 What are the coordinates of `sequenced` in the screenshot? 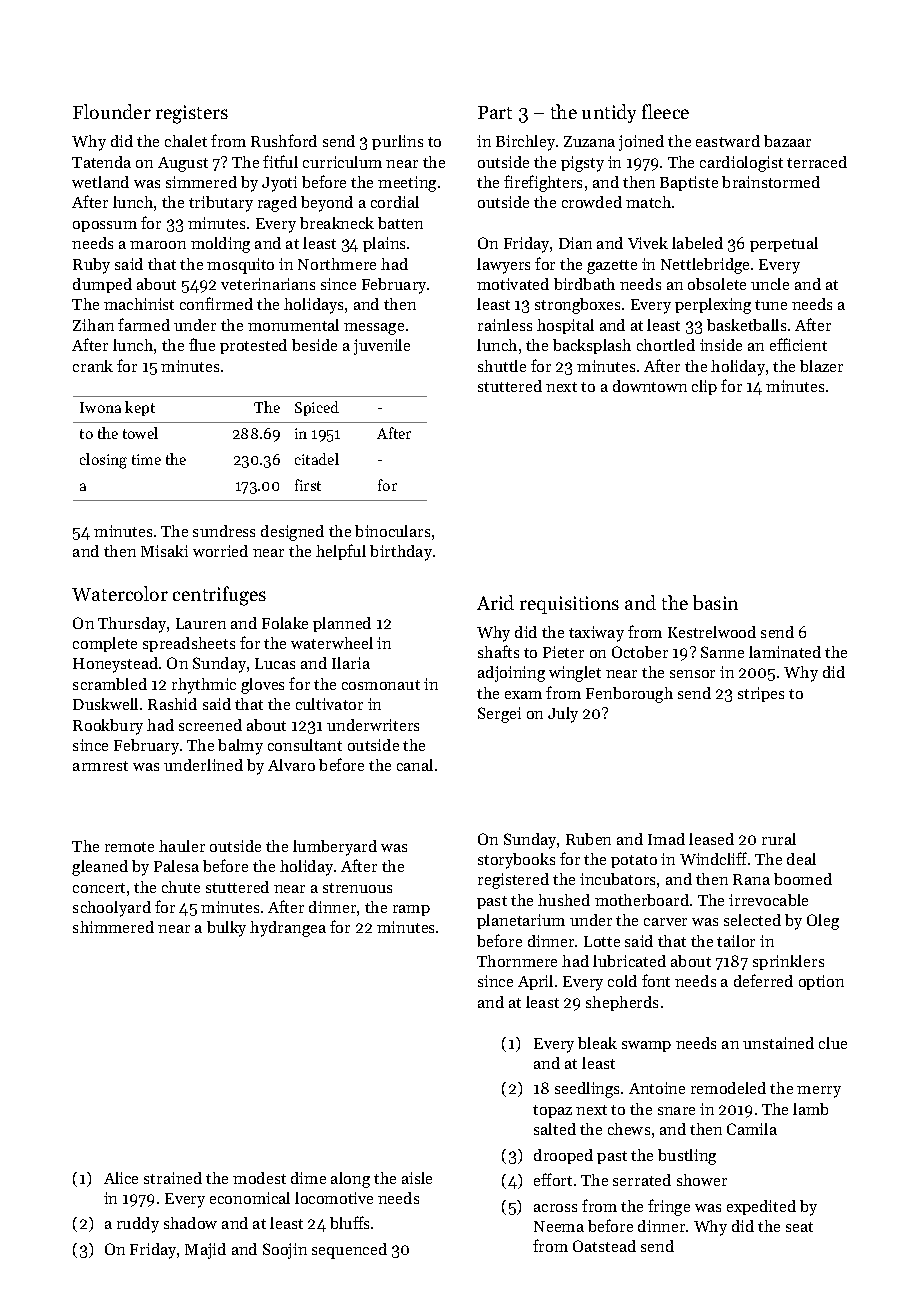 It's located at (349, 1251).
